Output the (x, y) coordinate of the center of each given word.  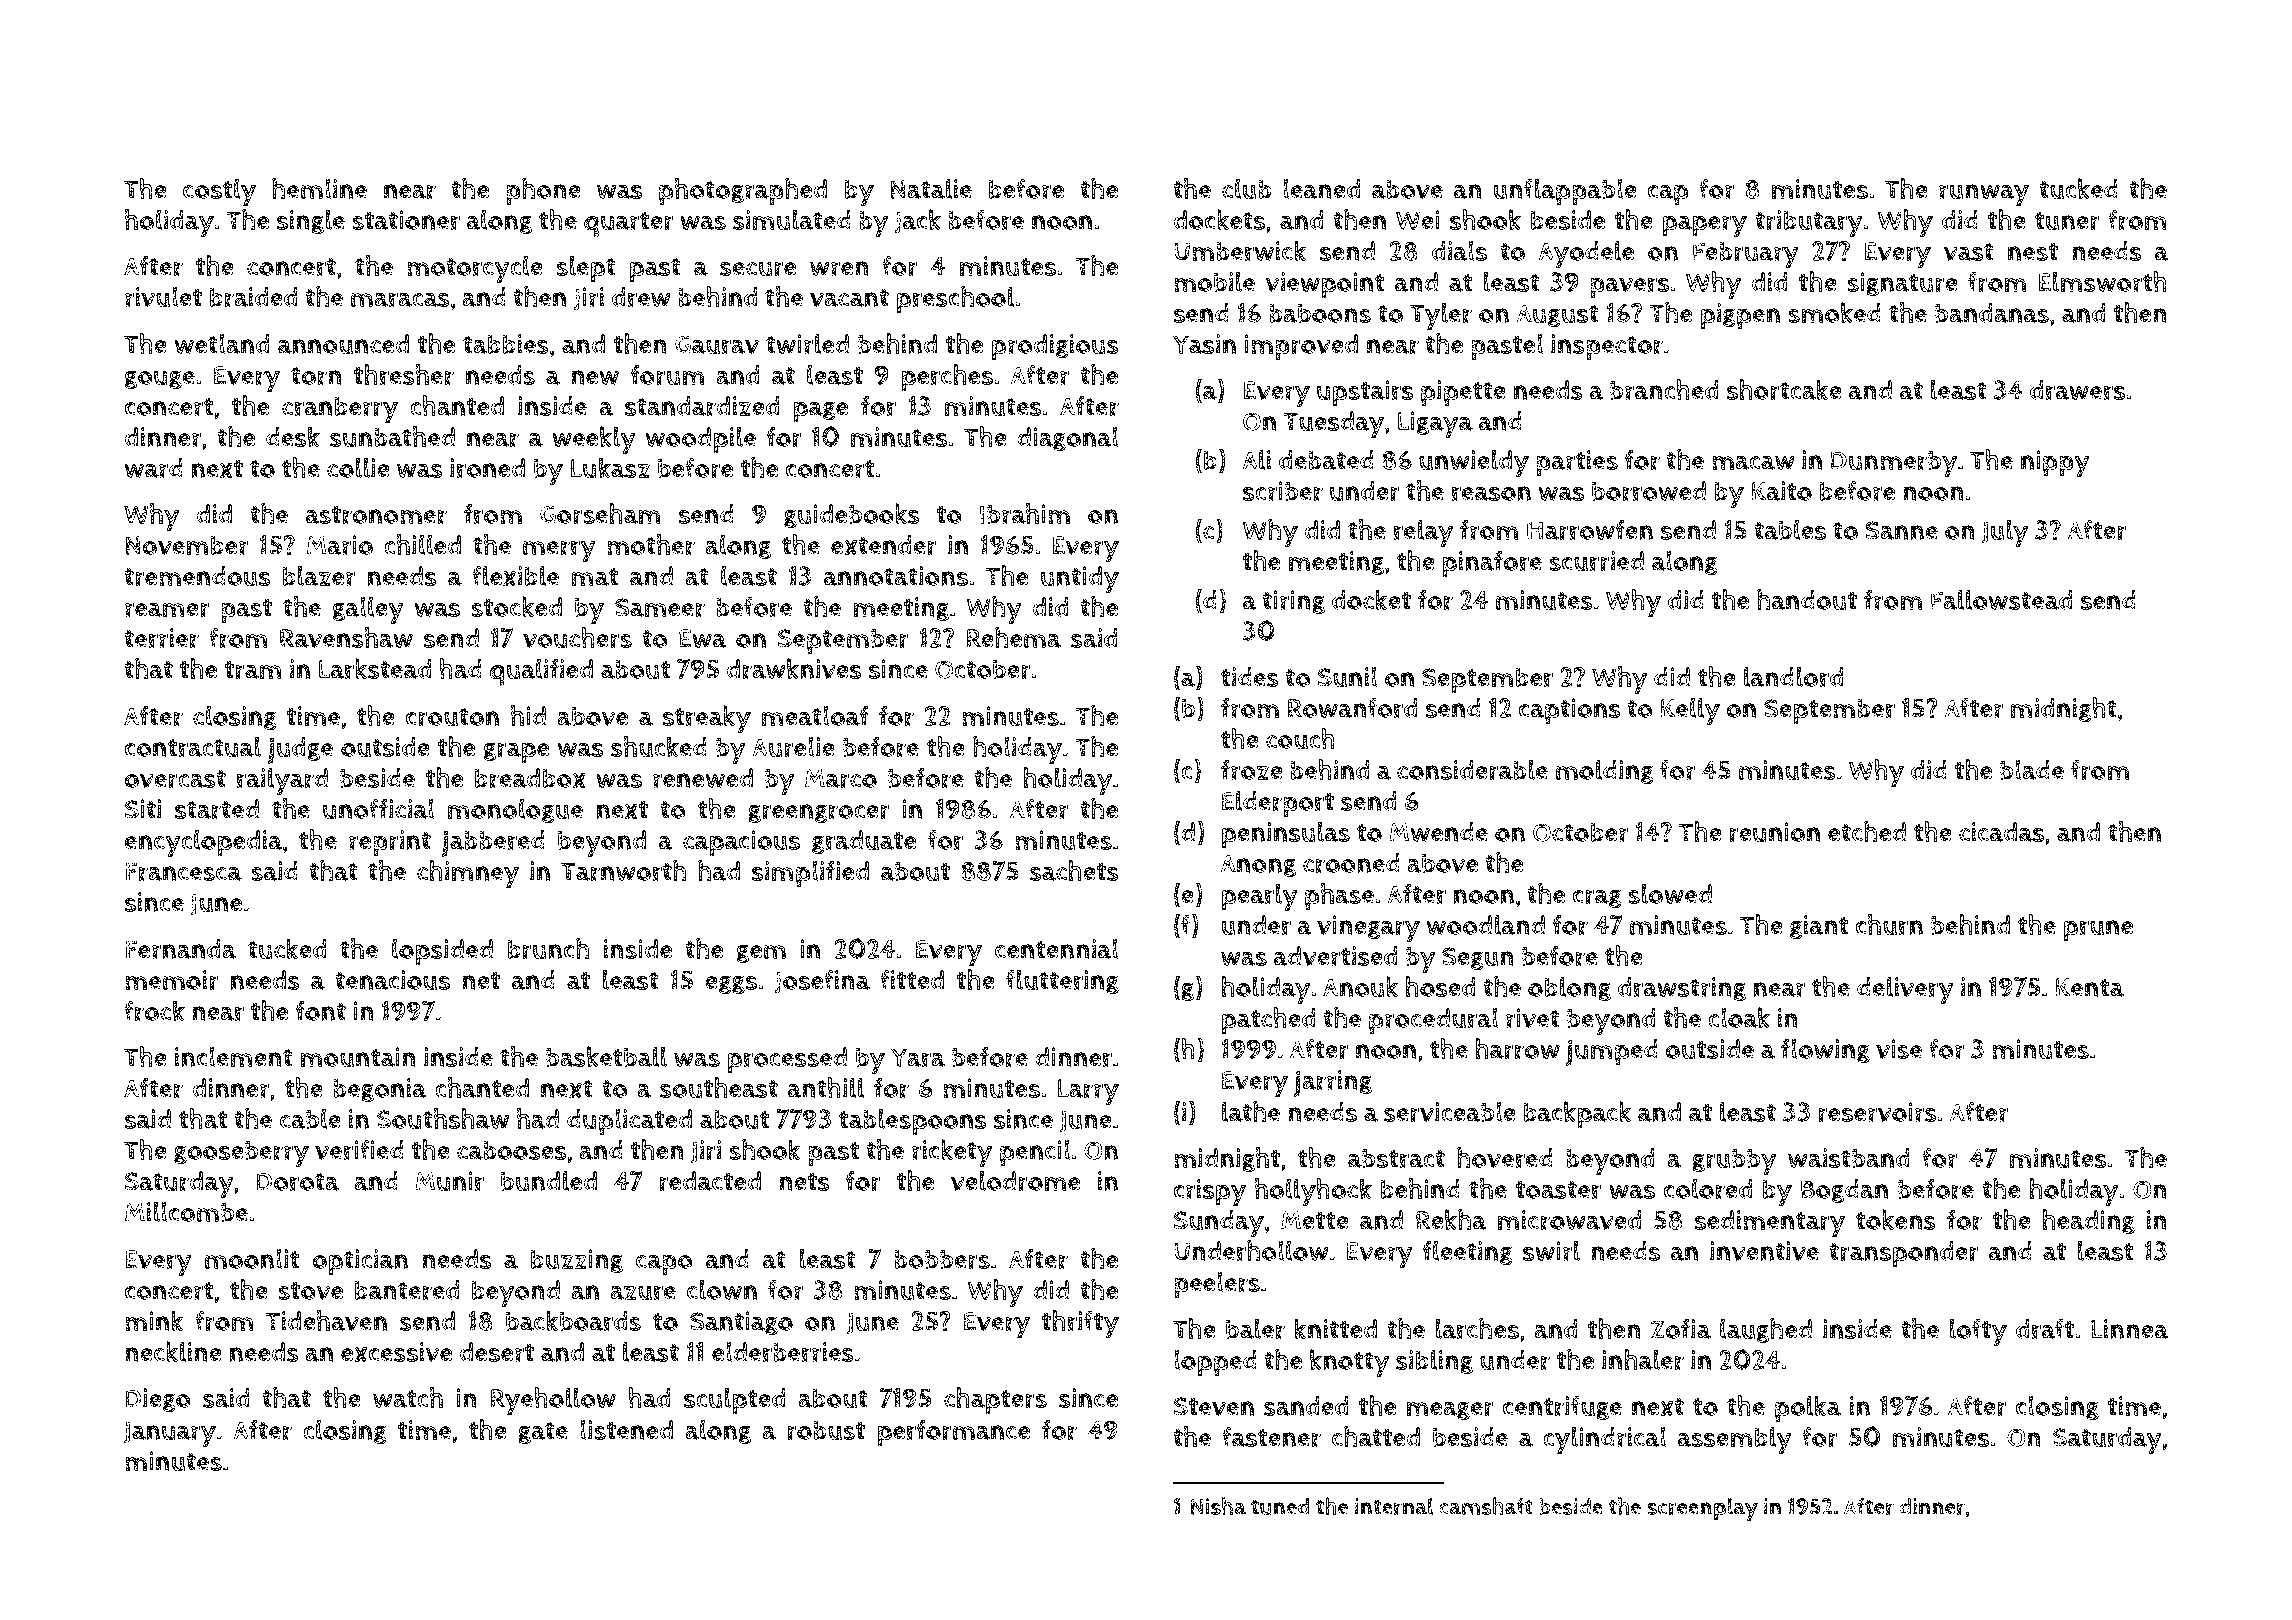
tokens (1896, 1219)
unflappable (1565, 192)
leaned (1321, 188)
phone (543, 192)
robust (826, 1430)
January (170, 1434)
